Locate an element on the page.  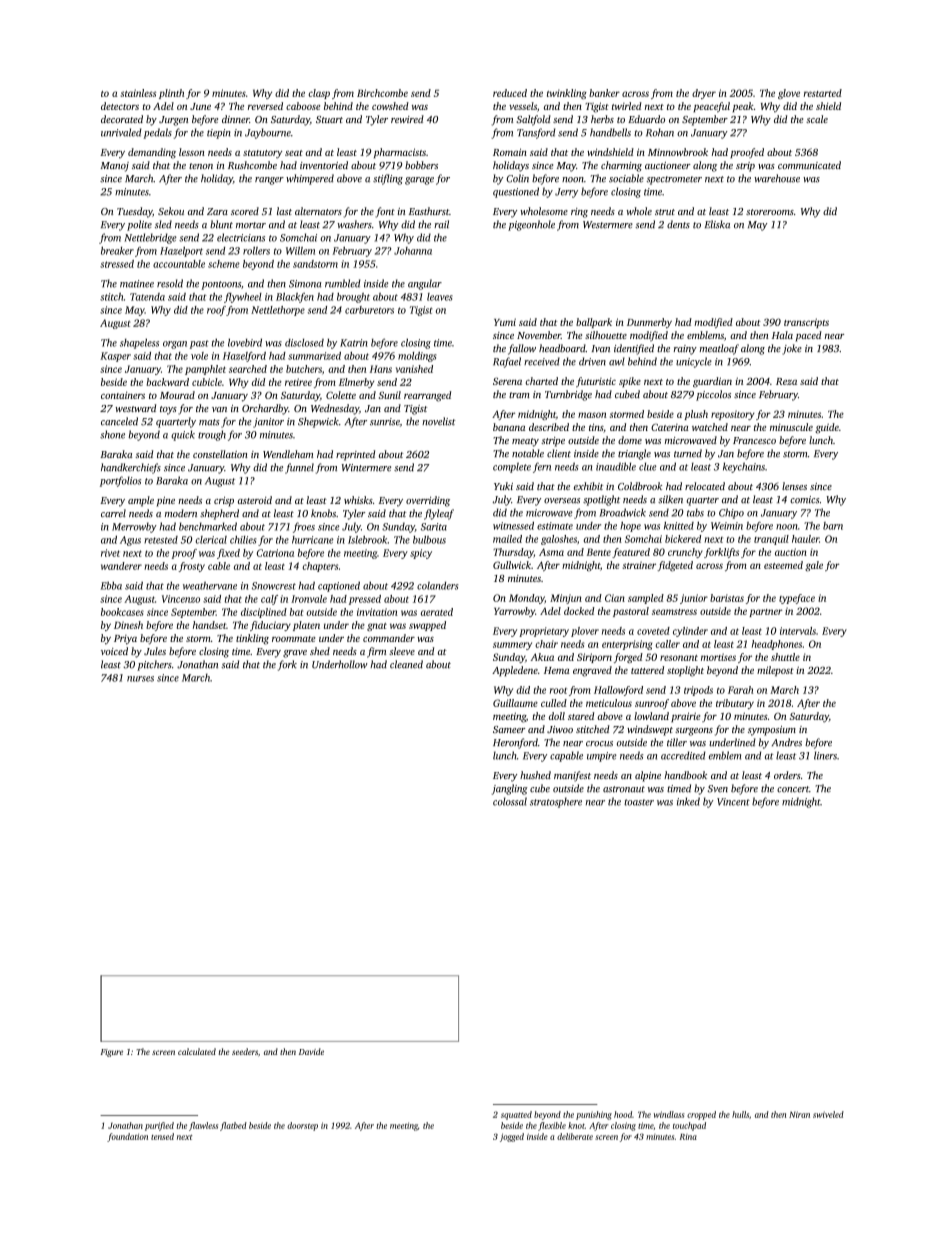
Elmerby is located at coordinates (356, 383).
